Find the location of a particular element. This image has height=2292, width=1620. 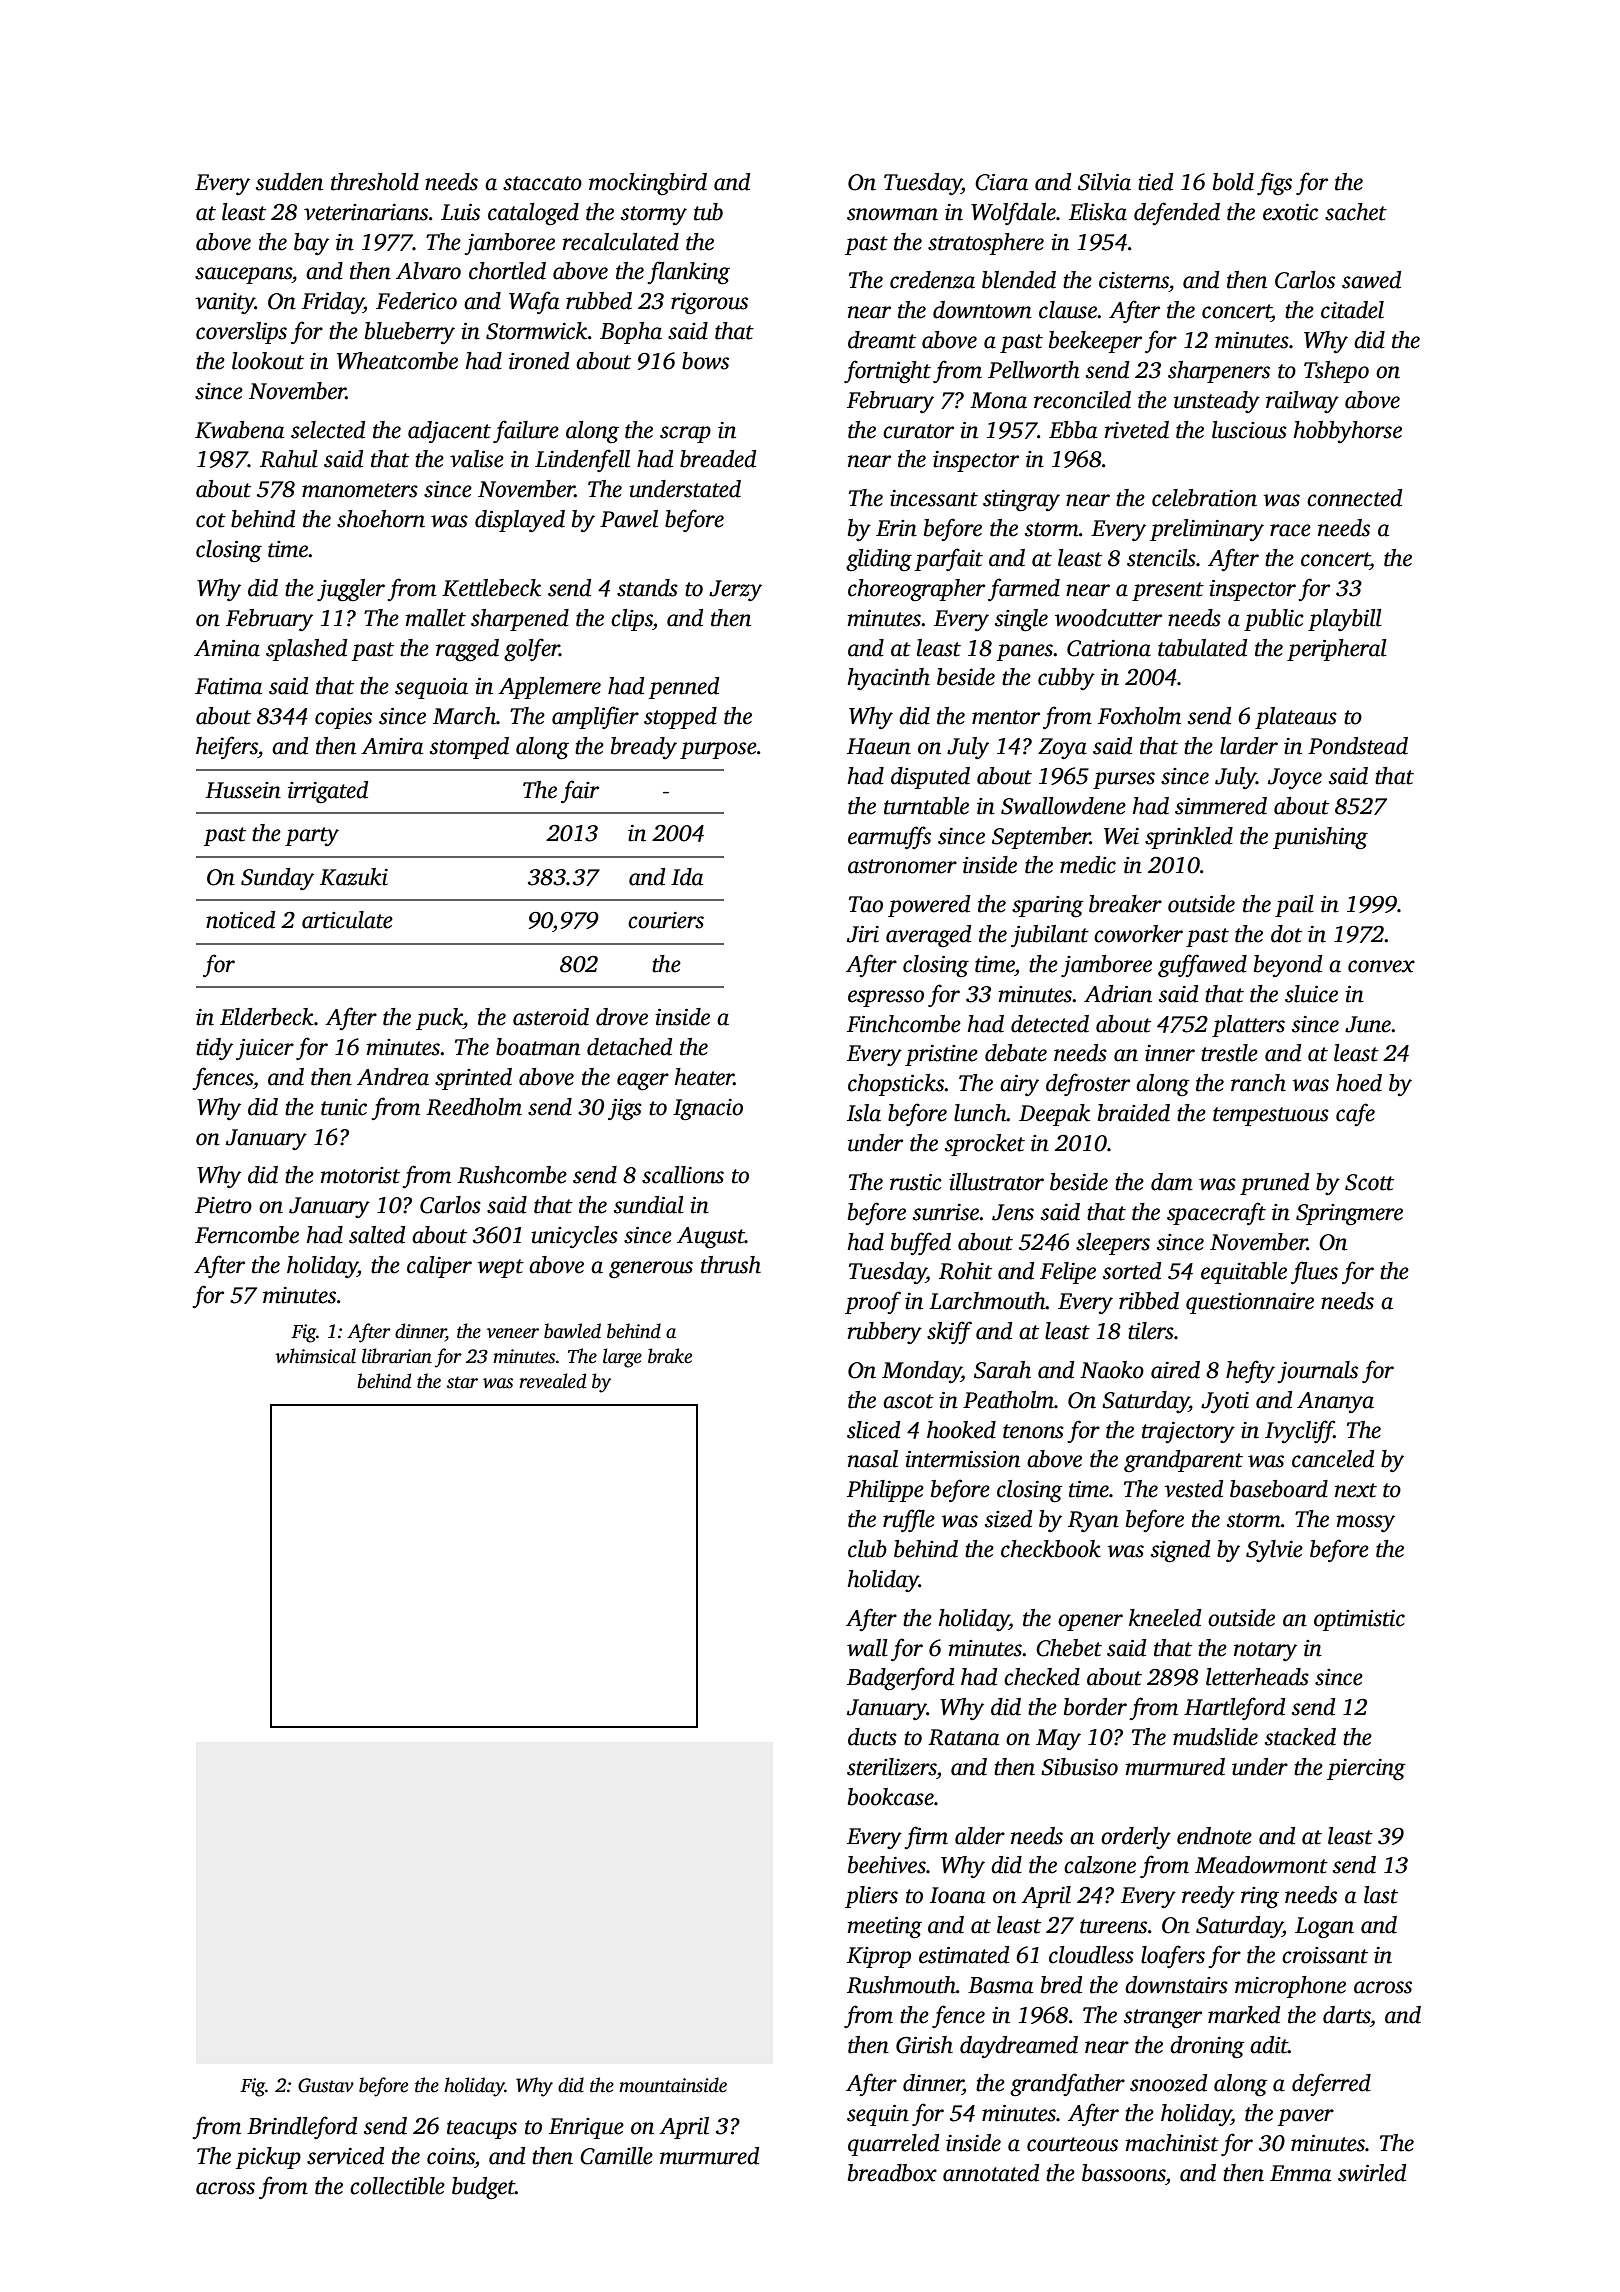

letterheads is located at coordinates (1257, 1677).
